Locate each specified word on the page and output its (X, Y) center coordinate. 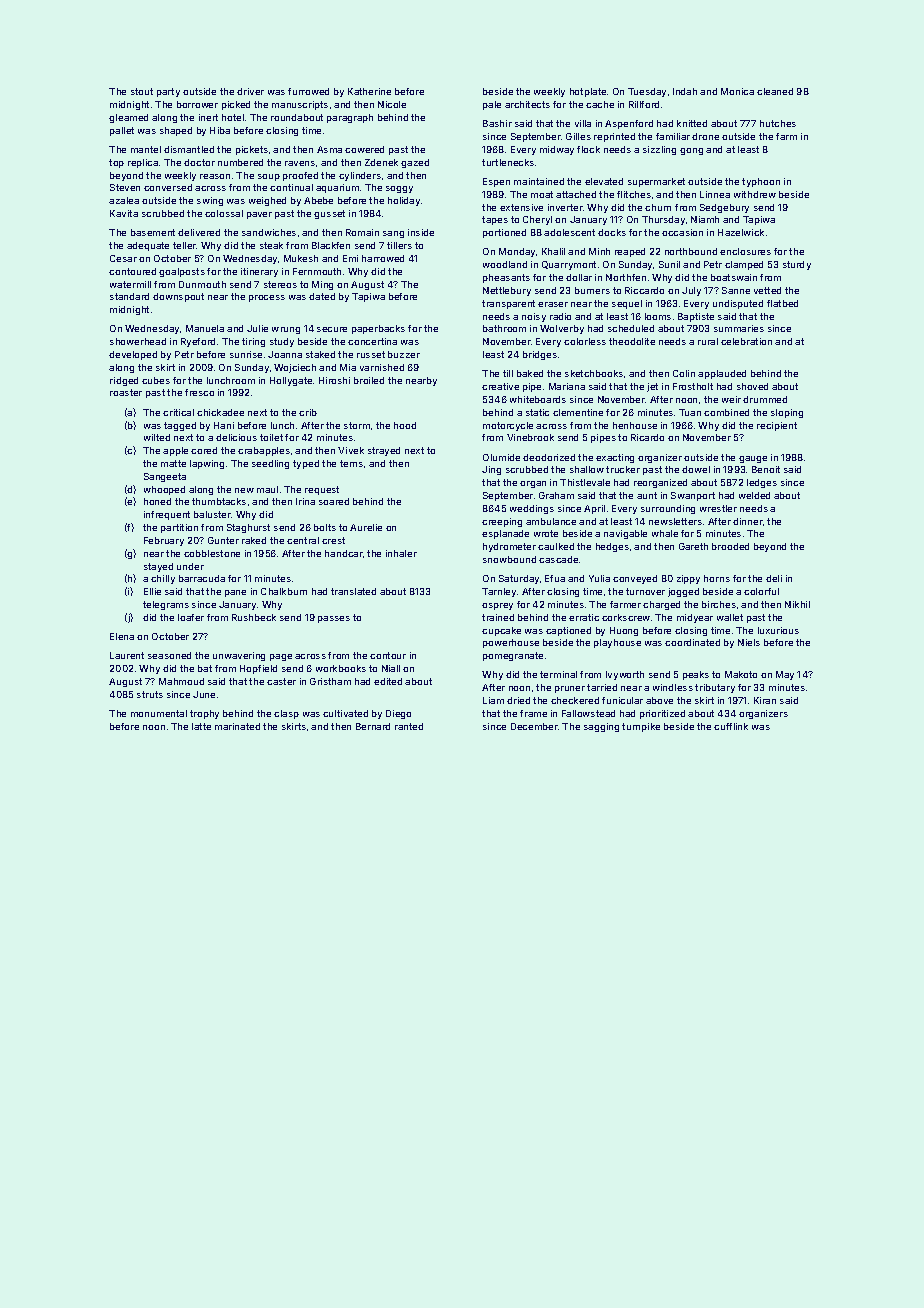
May (785, 675)
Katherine (369, 91)
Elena (122, 636)
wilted (157, 437)
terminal (558, 674)
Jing (491, 470)
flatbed (782, 303)
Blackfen (331, 245)
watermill (130, 284)
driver (250, 91)
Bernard (373, 726)
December (534, 726)
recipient (777, 426)
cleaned (775, 91)
